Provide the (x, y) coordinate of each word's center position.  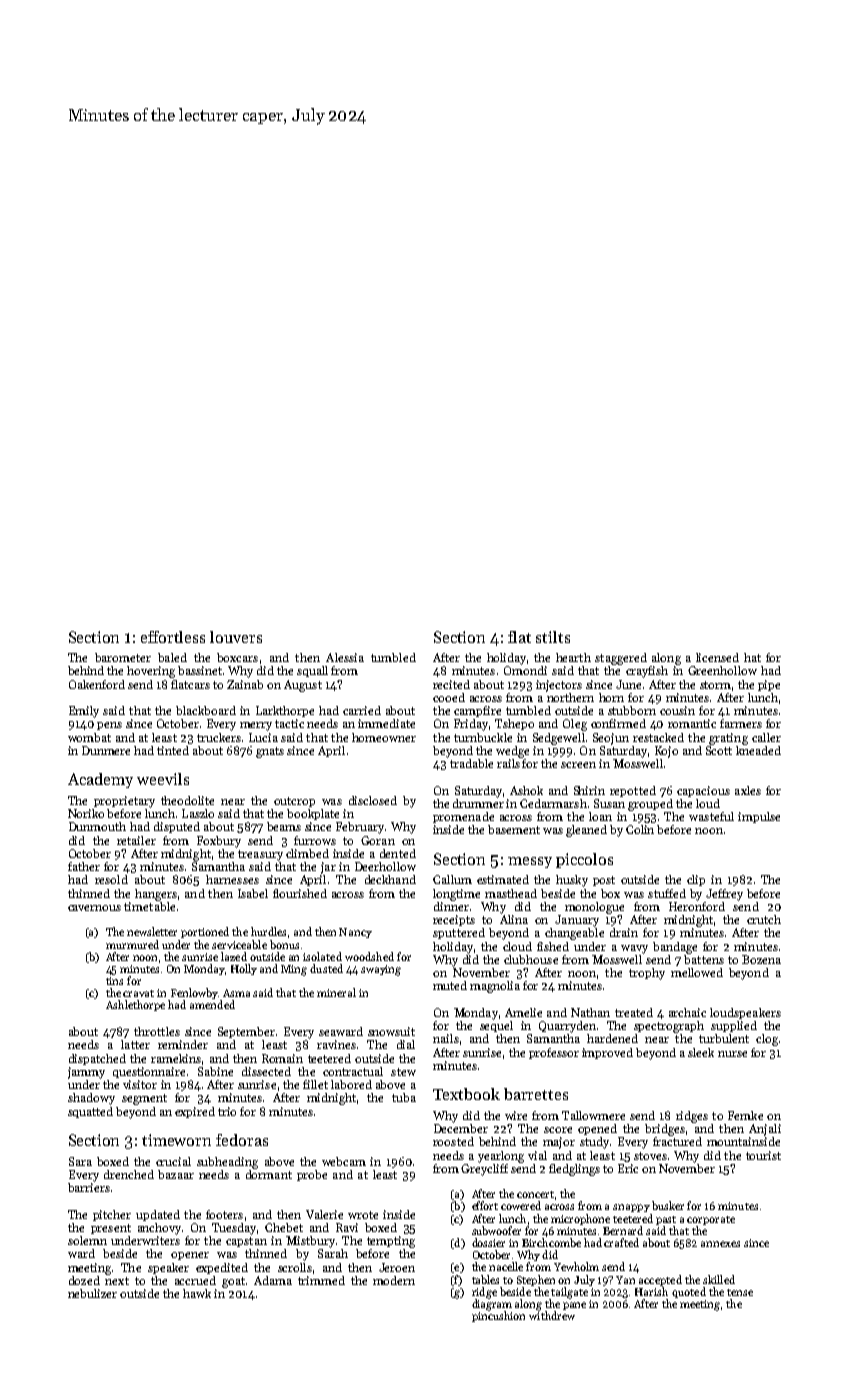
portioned (205, 932)
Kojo (666, 752)
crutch (764, 919)
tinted (173, 750)
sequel (496, 1026)
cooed (449, 697)
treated (634, 1012)
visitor (140, 1084)
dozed (84, 1280)
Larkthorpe (285, 711)
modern (394, 1280)
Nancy (355, 933)
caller (766, 737)
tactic (289, 723)
